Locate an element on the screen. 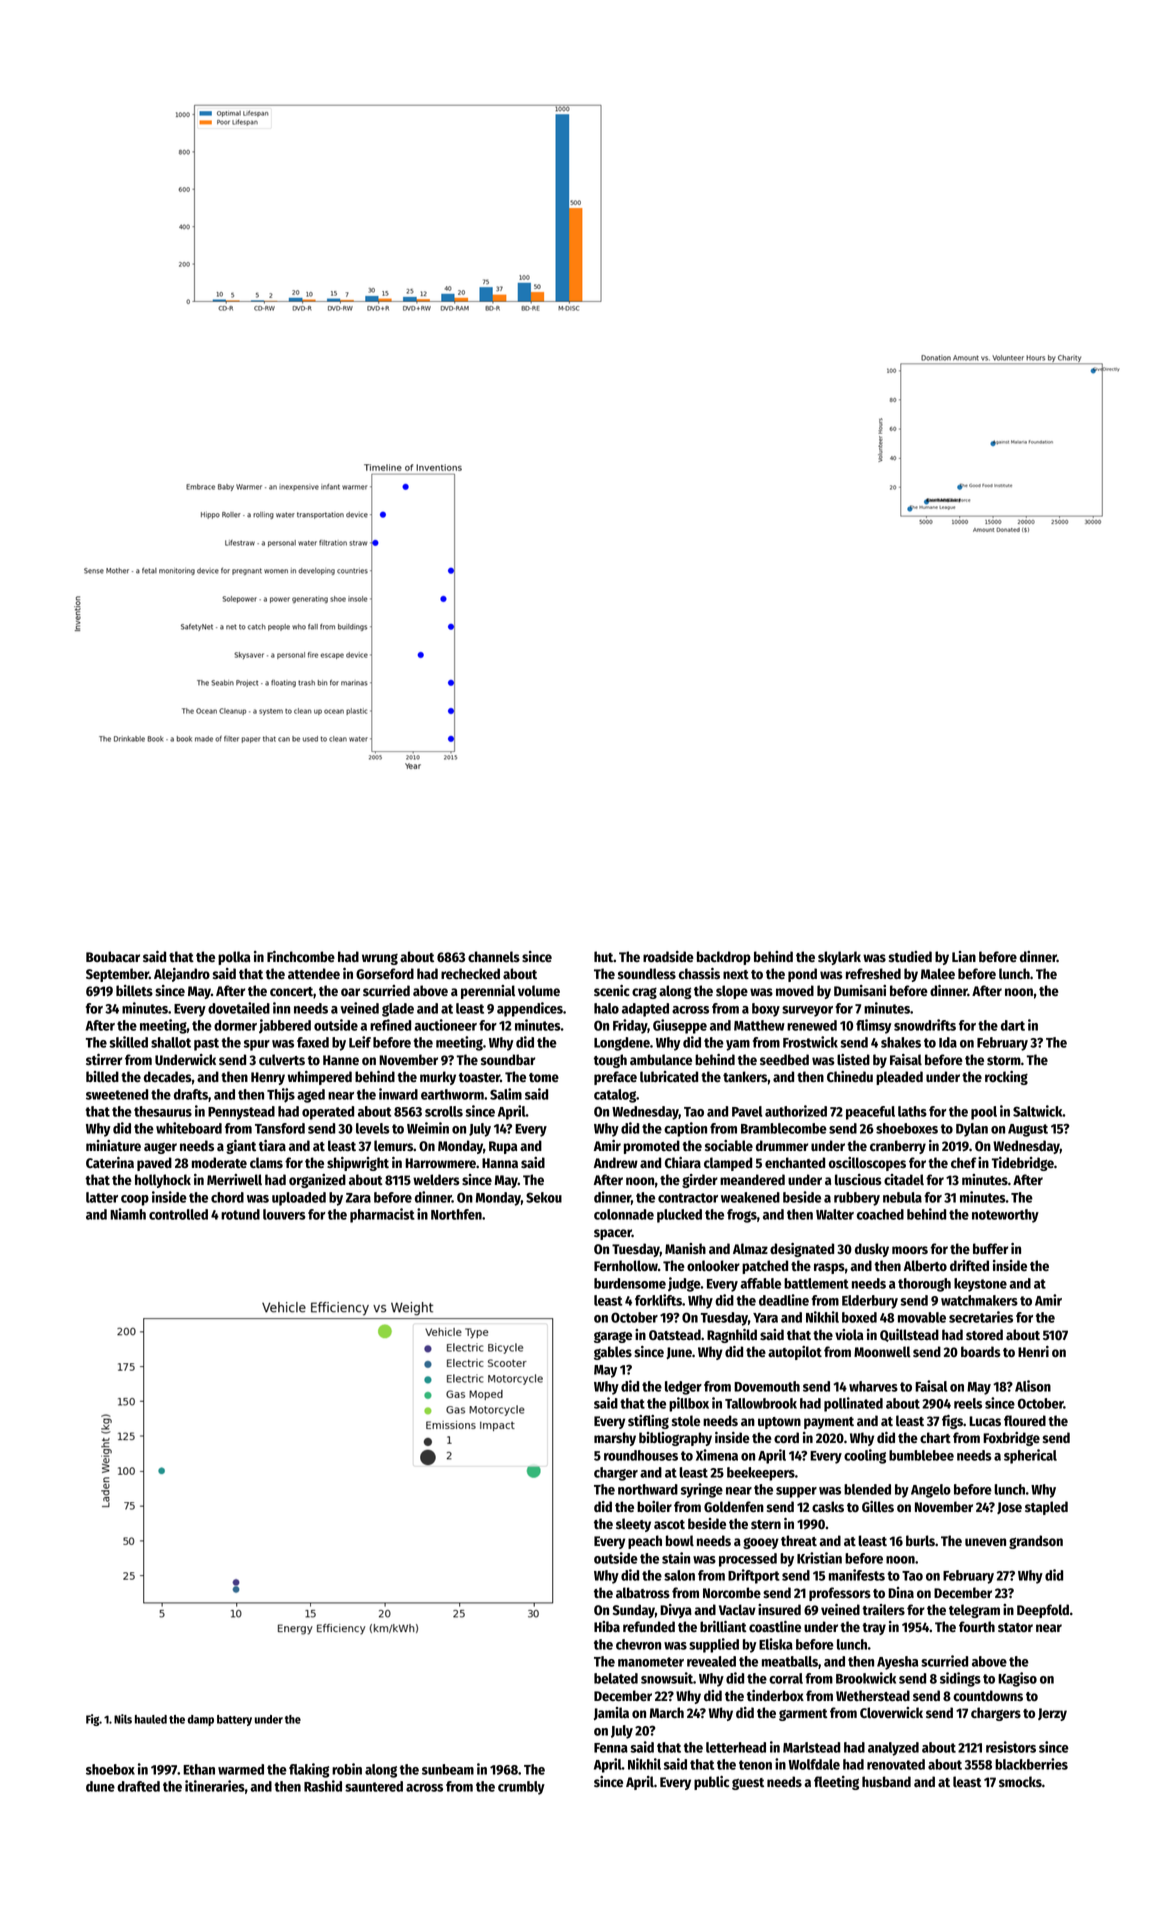 The height and width of the screenshot is (1912, 1161). noteworthy is located at coordinates (1005, 1216).
